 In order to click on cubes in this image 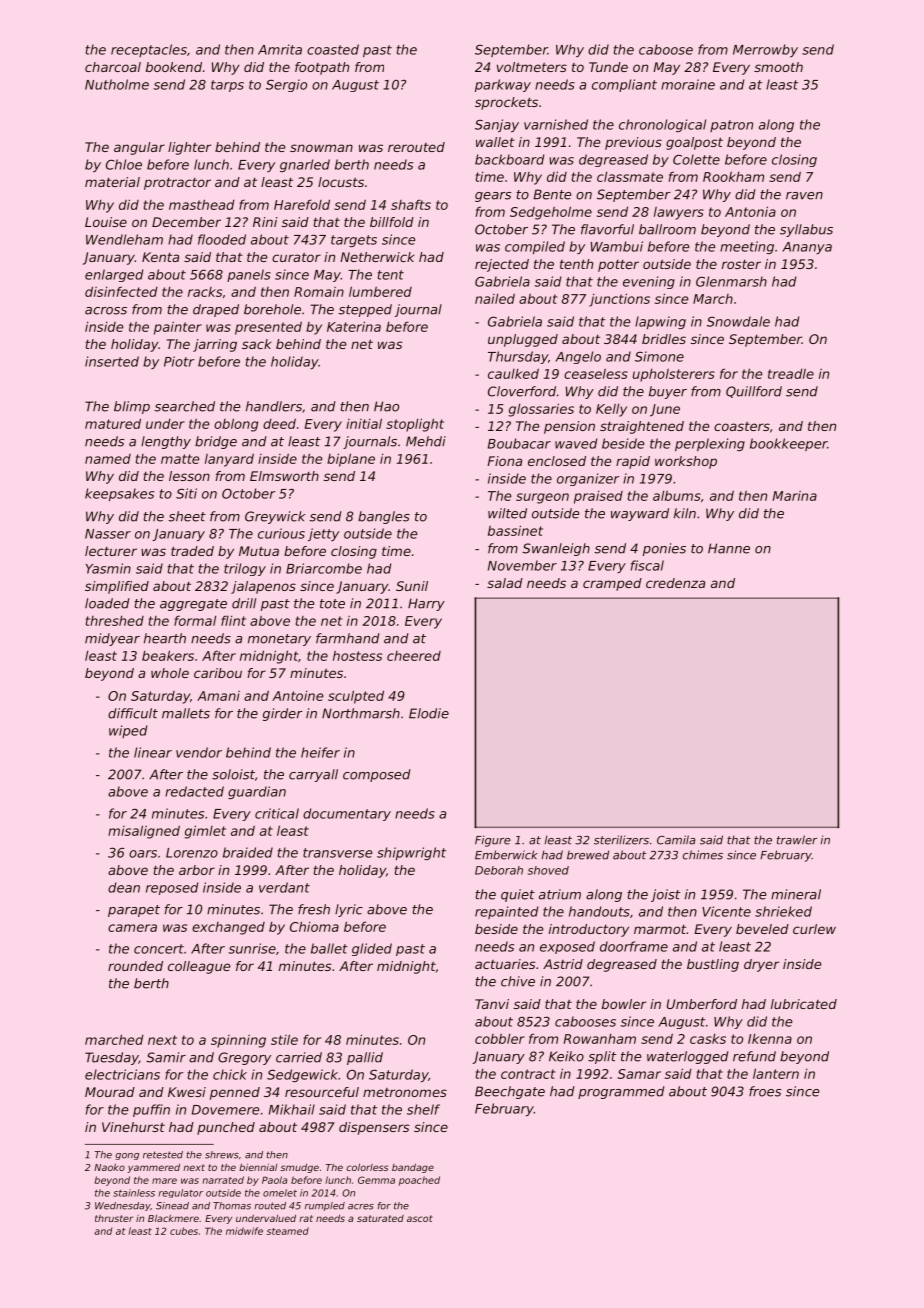, I will do `click(184, 1231)`.
